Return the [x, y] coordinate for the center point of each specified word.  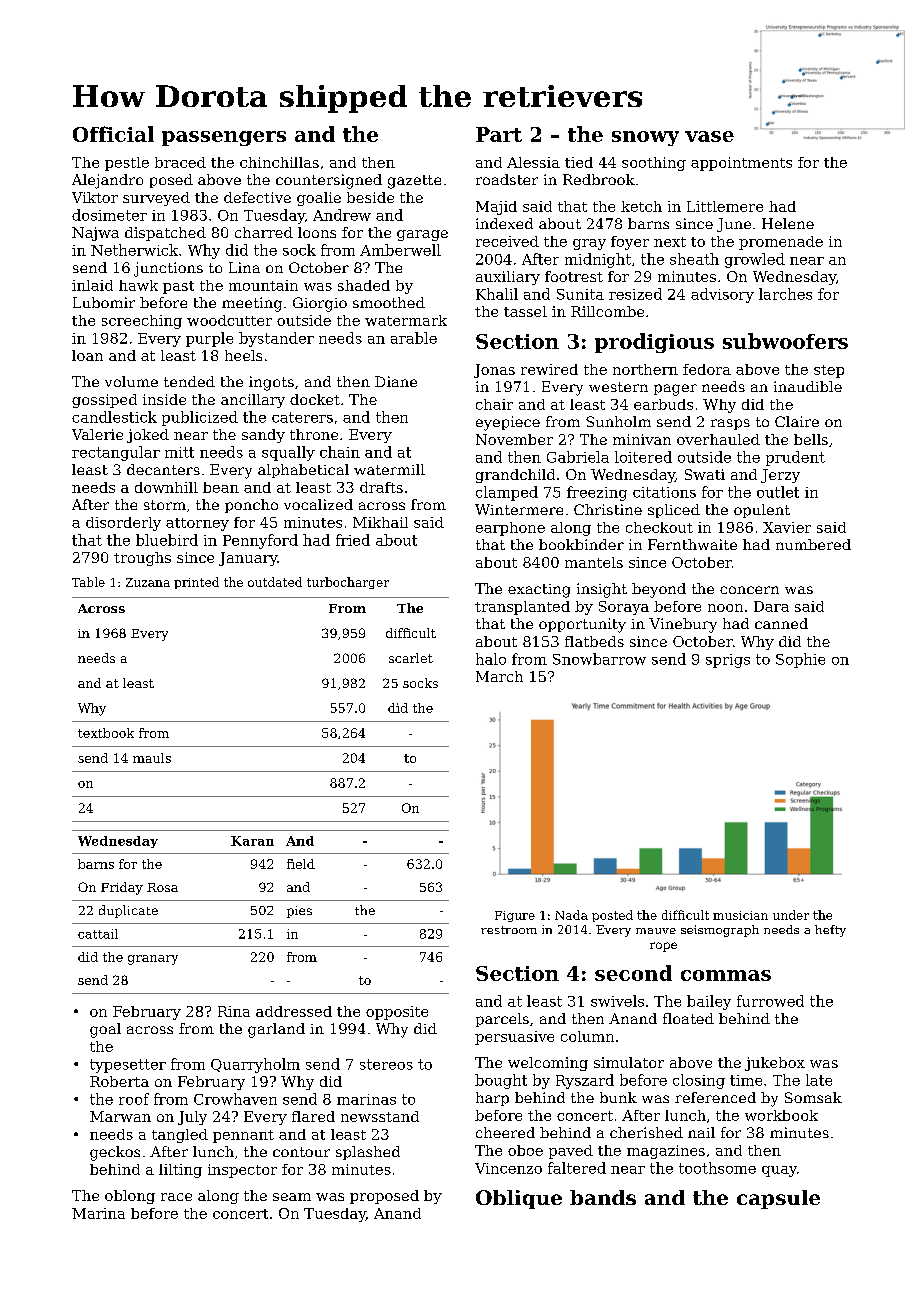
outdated [275, 582]
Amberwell [400, 250]
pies [299, 912]
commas [726, 975]
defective [257, 197]
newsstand [380, 1116]
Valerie [97, 434]
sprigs [728, 661]
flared [313, 1116]
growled [755, 260]
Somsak [813, 1097]
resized [635, 294]
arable [414, 338]
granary [153, 960]
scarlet [411, 658]
